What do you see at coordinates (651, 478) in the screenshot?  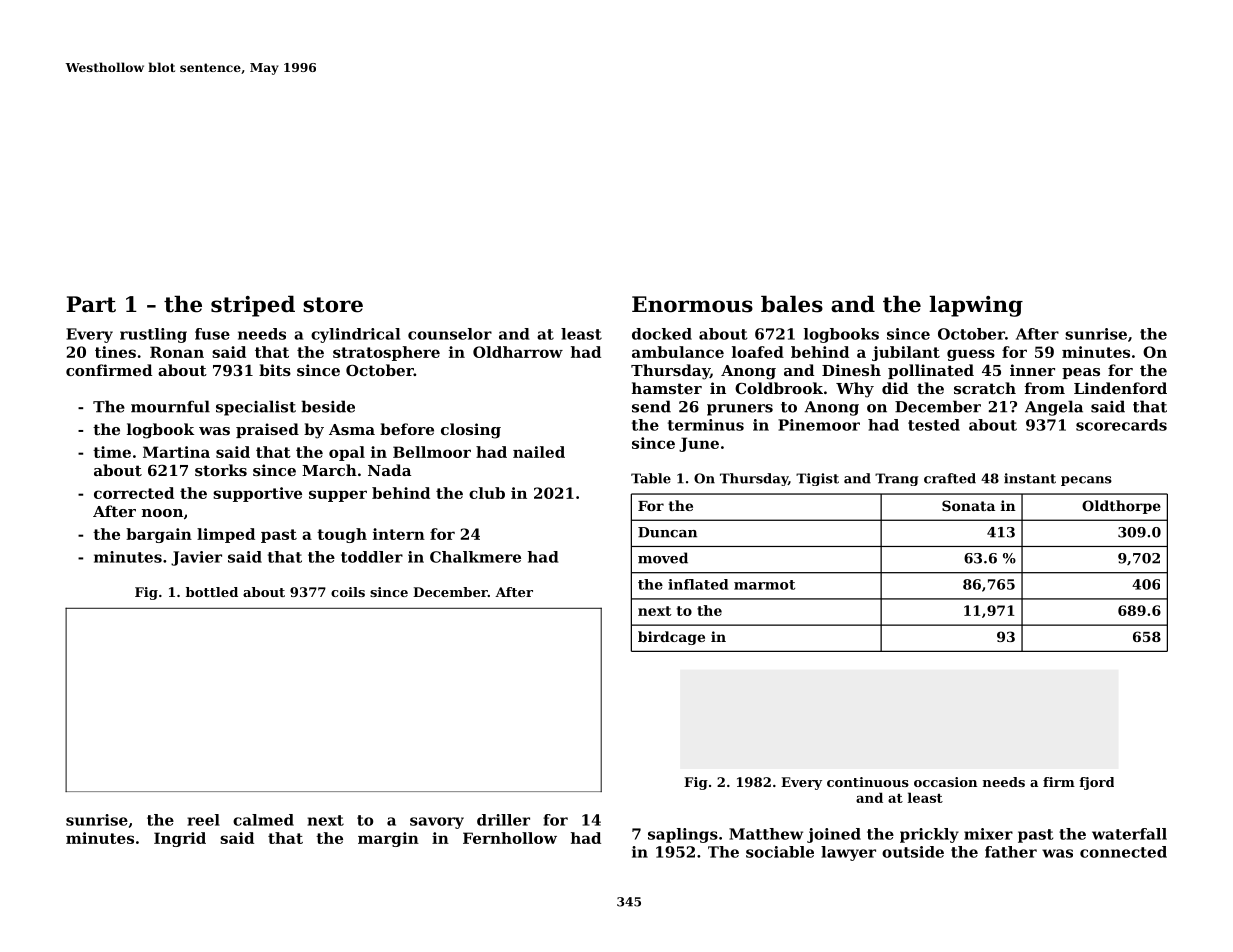 I see `Table` at bounding box center [651, 478].
